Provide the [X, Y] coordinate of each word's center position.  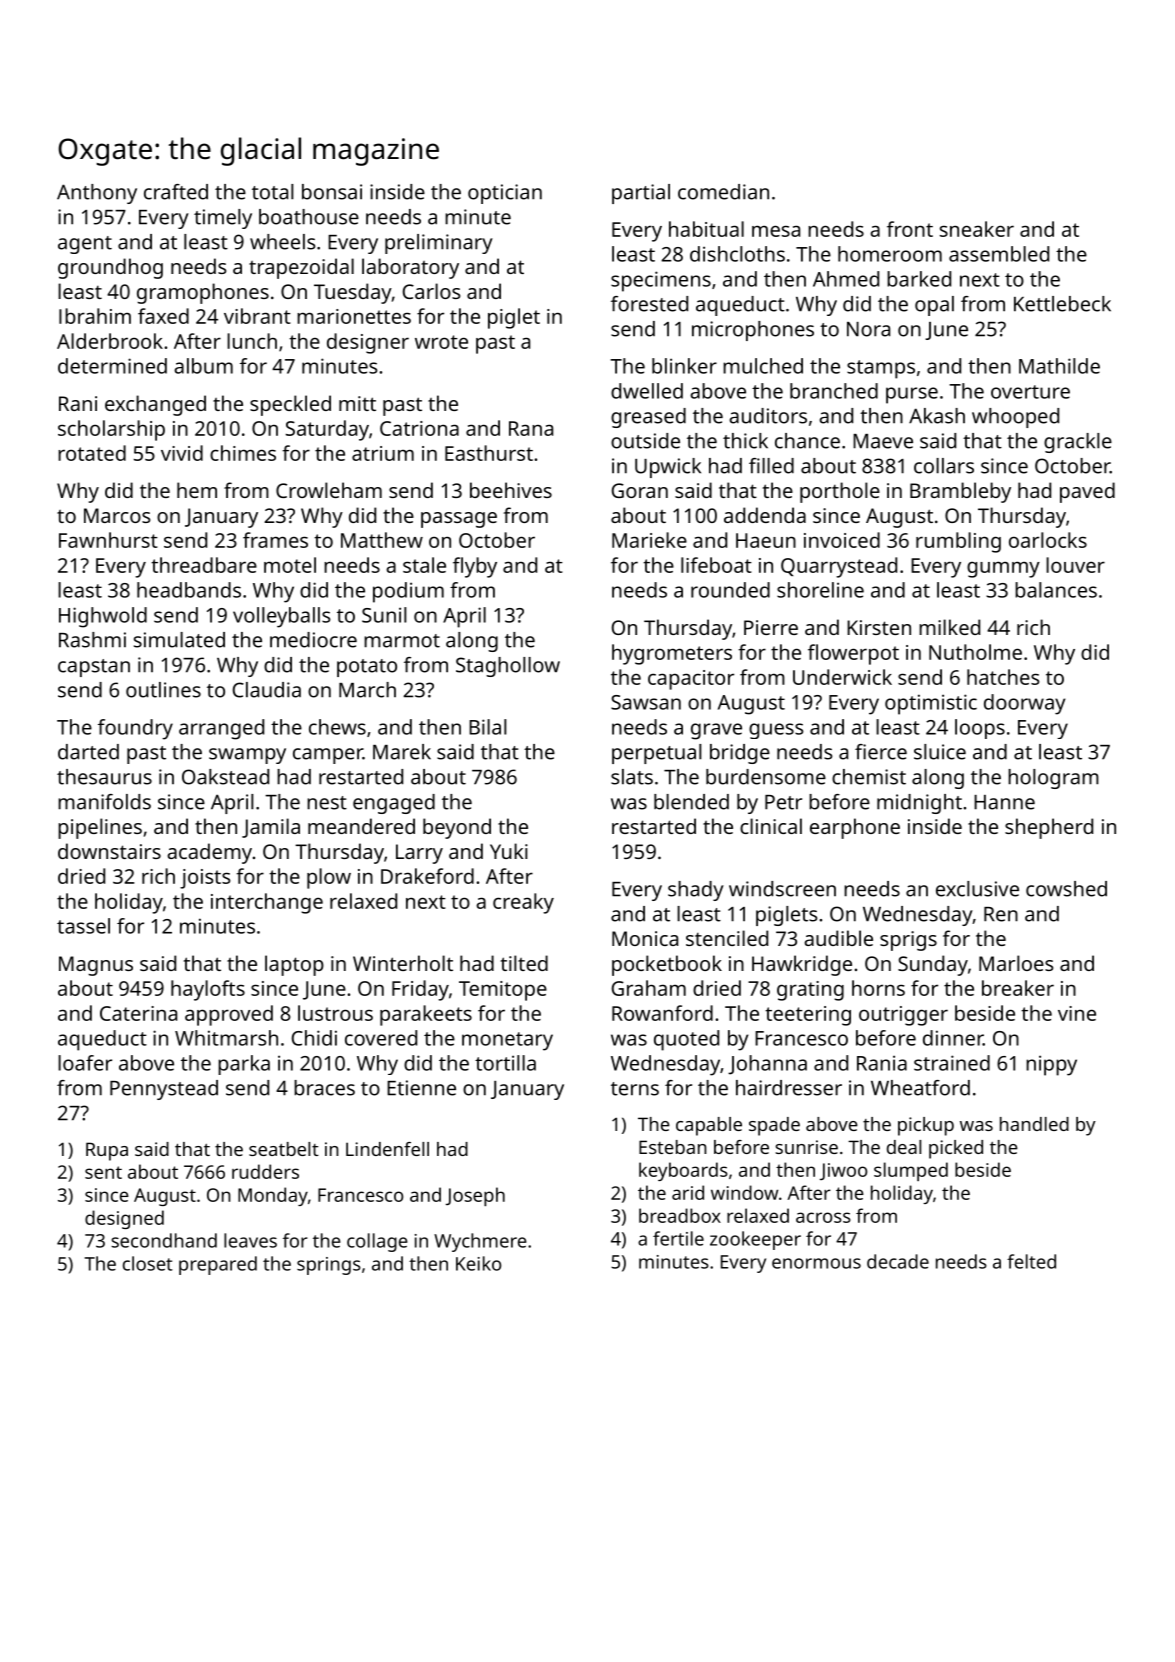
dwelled [647, 391]
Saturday [327, 430]
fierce [881, 752]
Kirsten [879, 627]
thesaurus [104, 777]
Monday [273, 1196]
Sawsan [646, 702]
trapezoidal [301, 268]
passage [459, 520]
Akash [937, 416]
